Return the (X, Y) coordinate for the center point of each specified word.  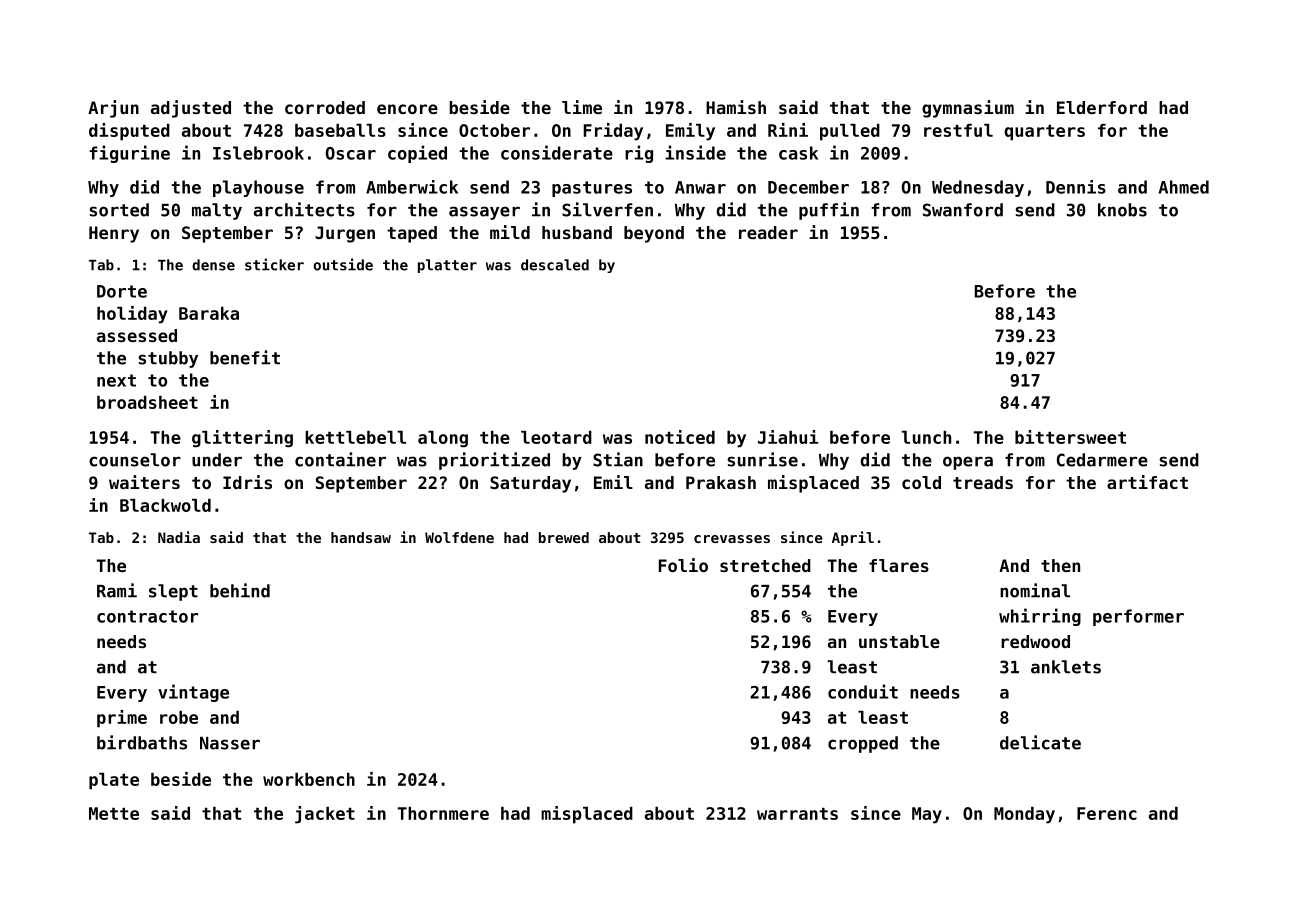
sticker (274, 264)
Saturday (530, 484)
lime (582, 107)
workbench (309, 779)
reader (768, 232)
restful (958, 130)
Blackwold (165, 505)
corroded (325, 107)
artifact (1147, 482)
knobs (1122, 210)
